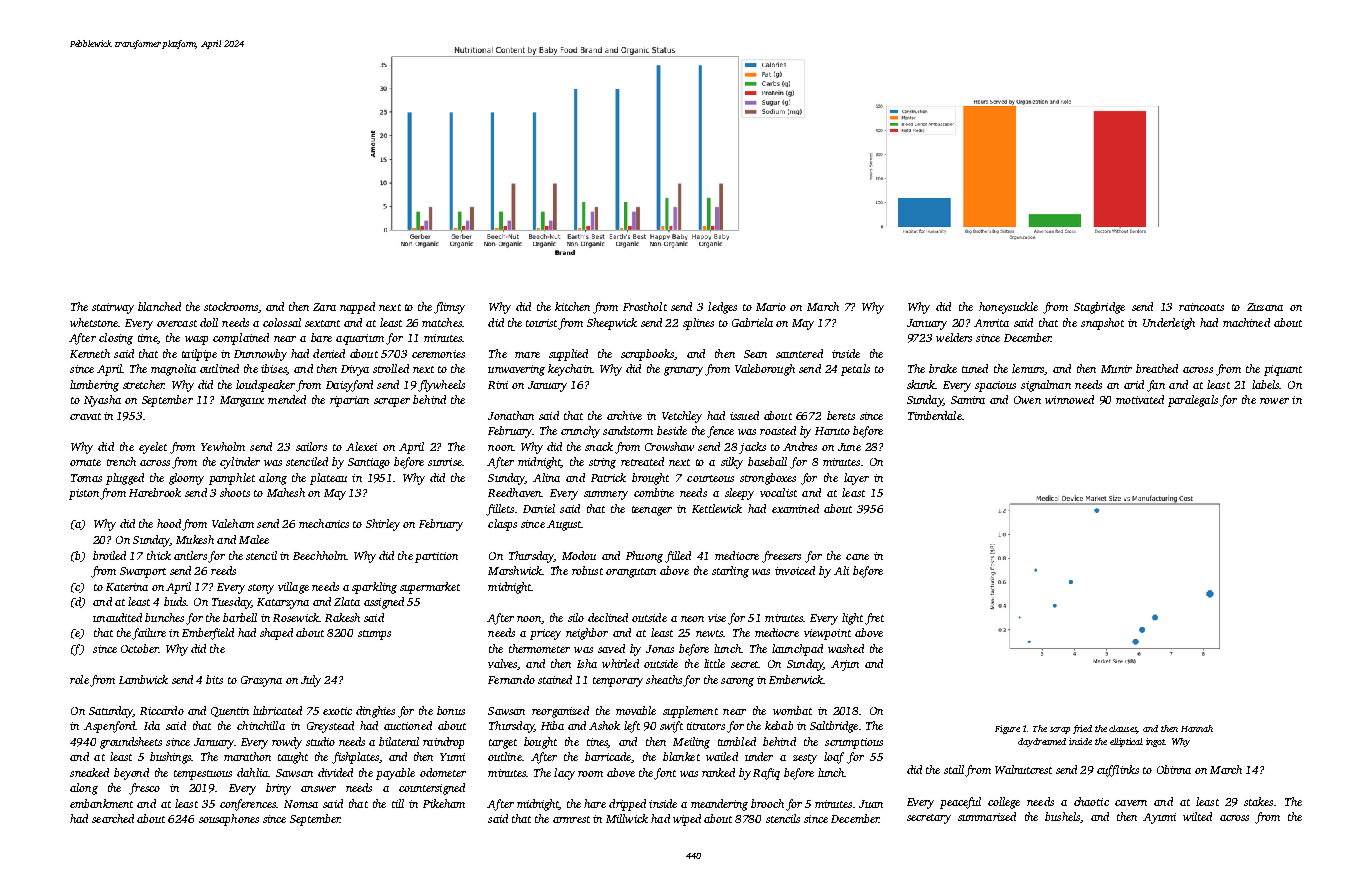 The image size is (1372, 887). What do you see at coordinates (1274, 401) in the document?
I see `rower` at bounding box center [1274, 401].
